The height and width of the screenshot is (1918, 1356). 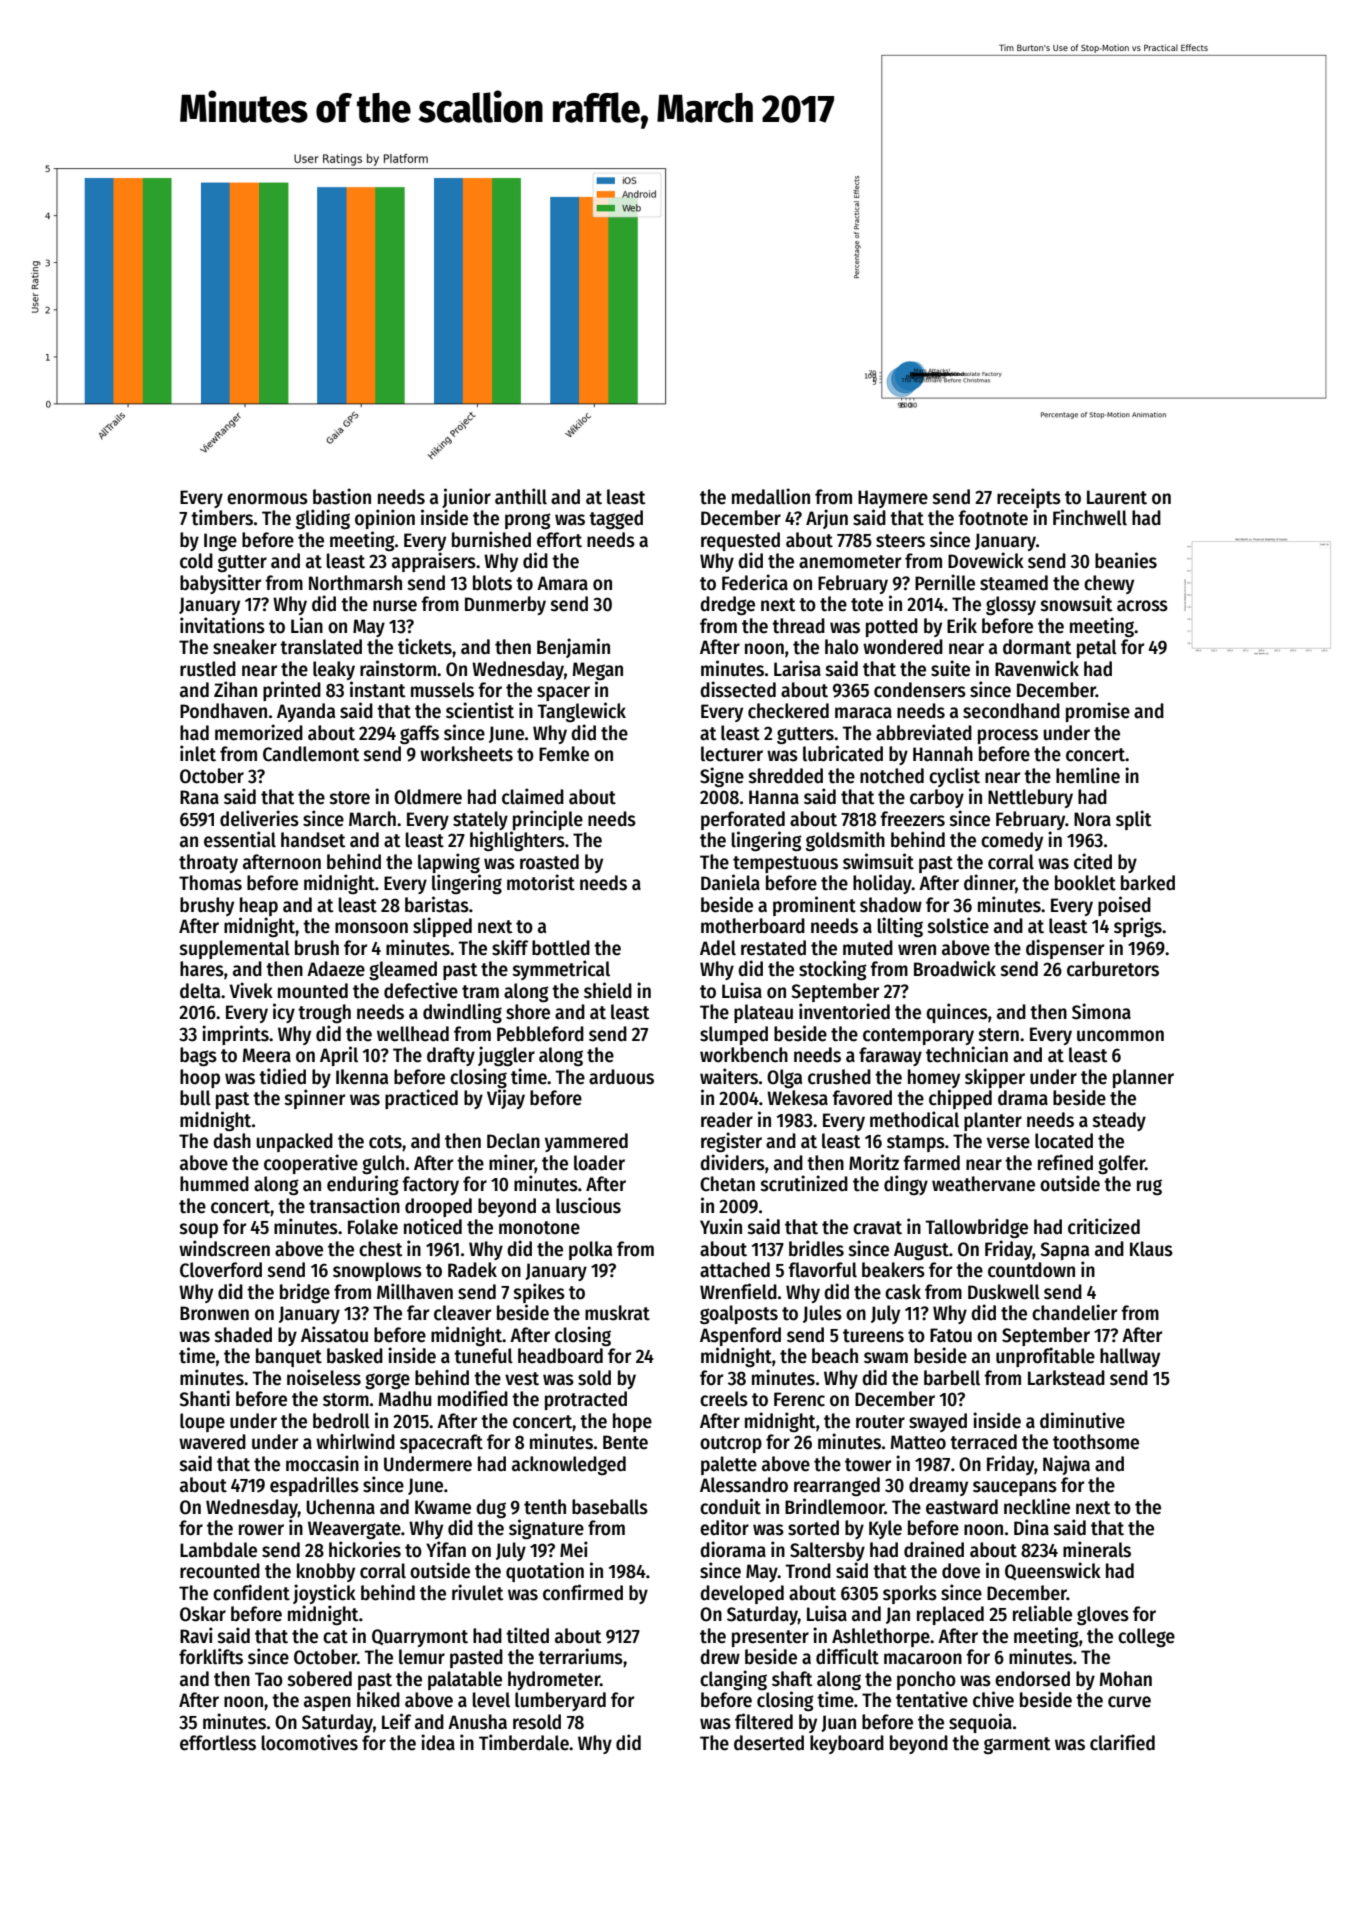 I want to click on split, so click(x=1134, y=820).
